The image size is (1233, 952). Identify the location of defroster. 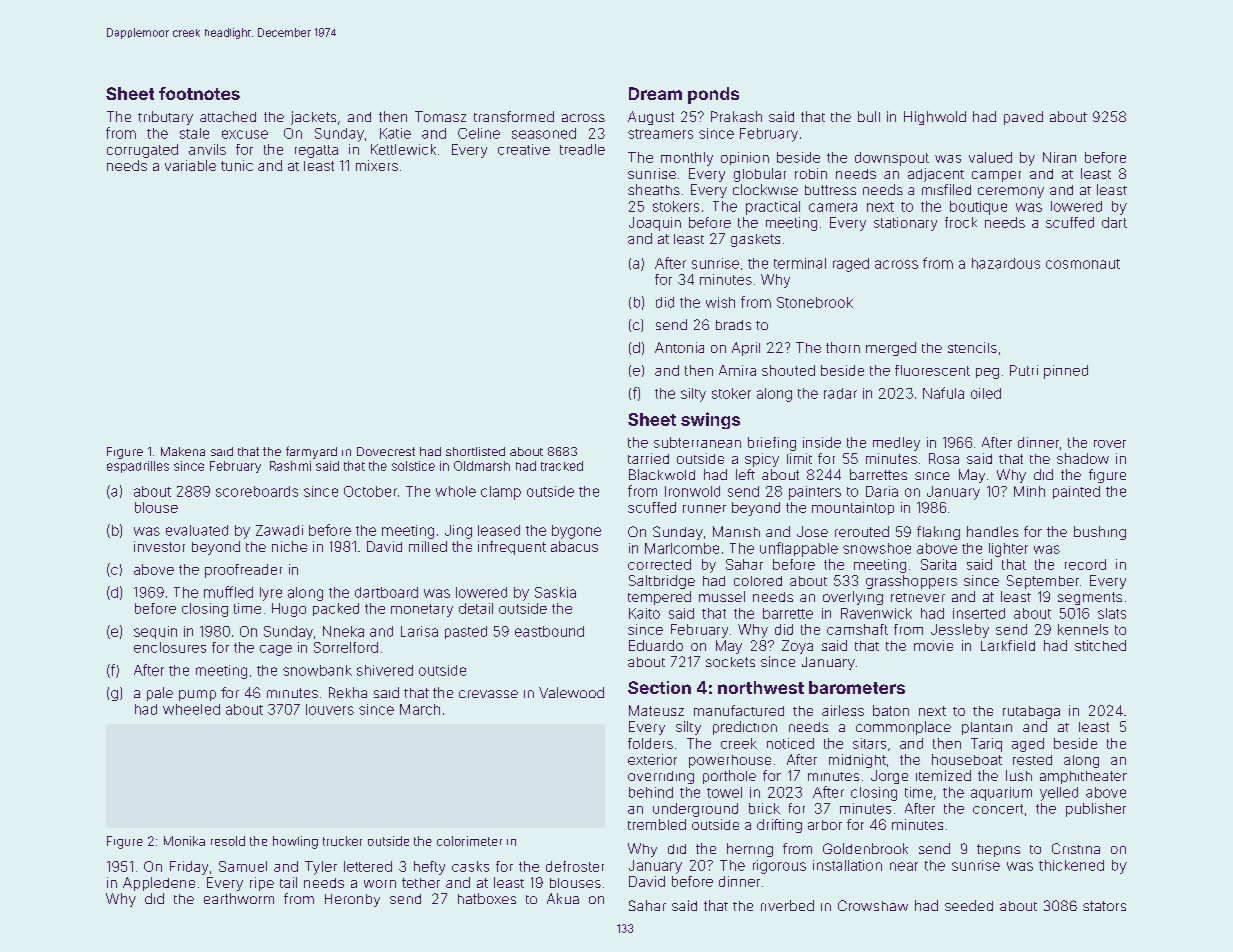
(575, 866).
